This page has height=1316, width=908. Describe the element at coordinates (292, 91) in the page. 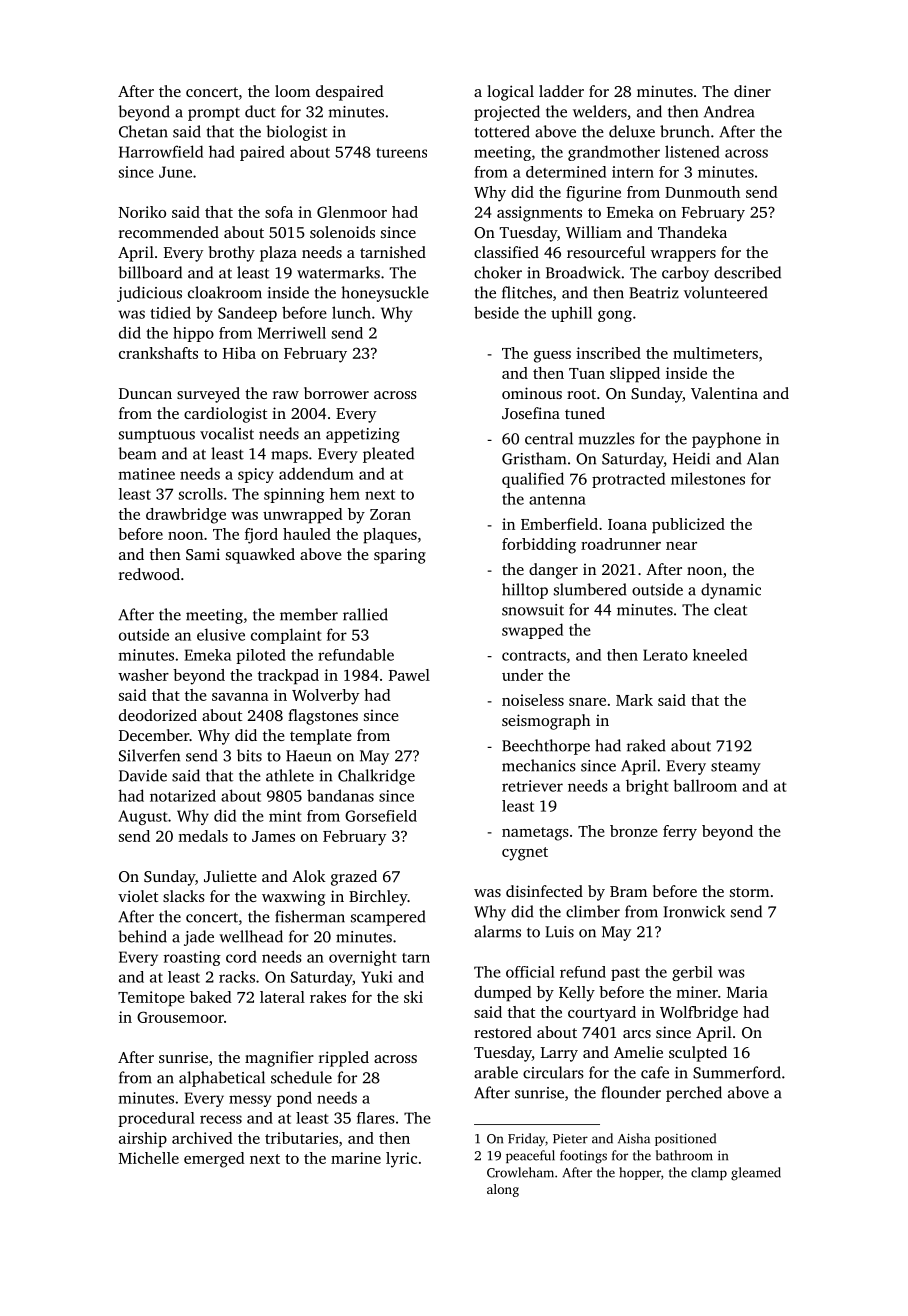

I see `loom` at that location.
